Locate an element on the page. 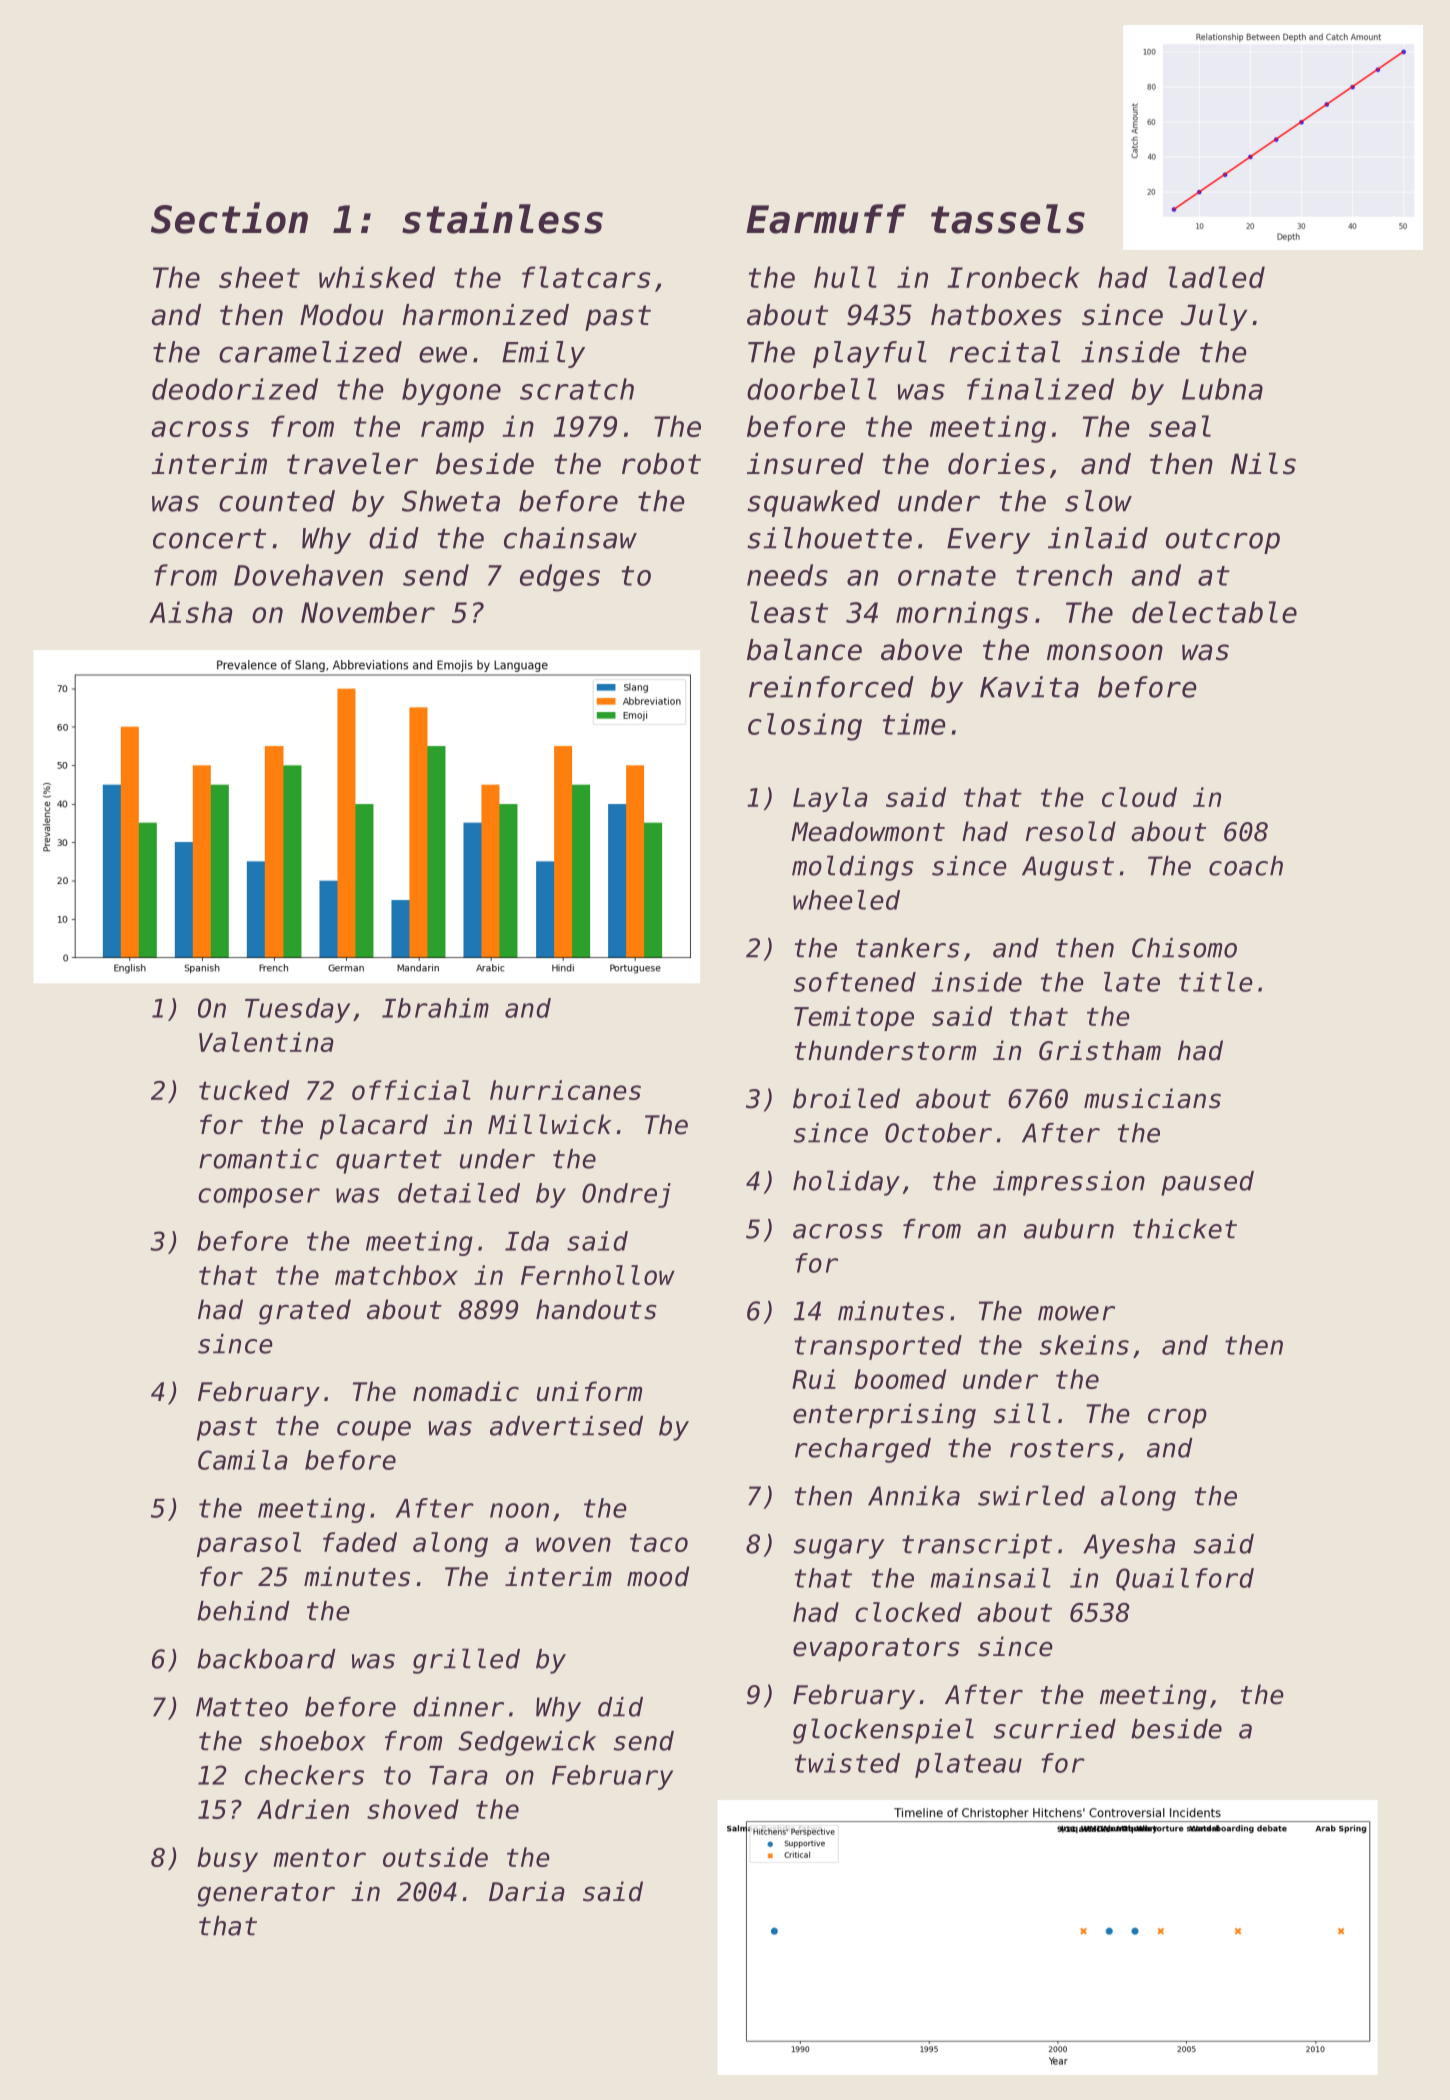  tucked is located at coordinates (244, 1090).
